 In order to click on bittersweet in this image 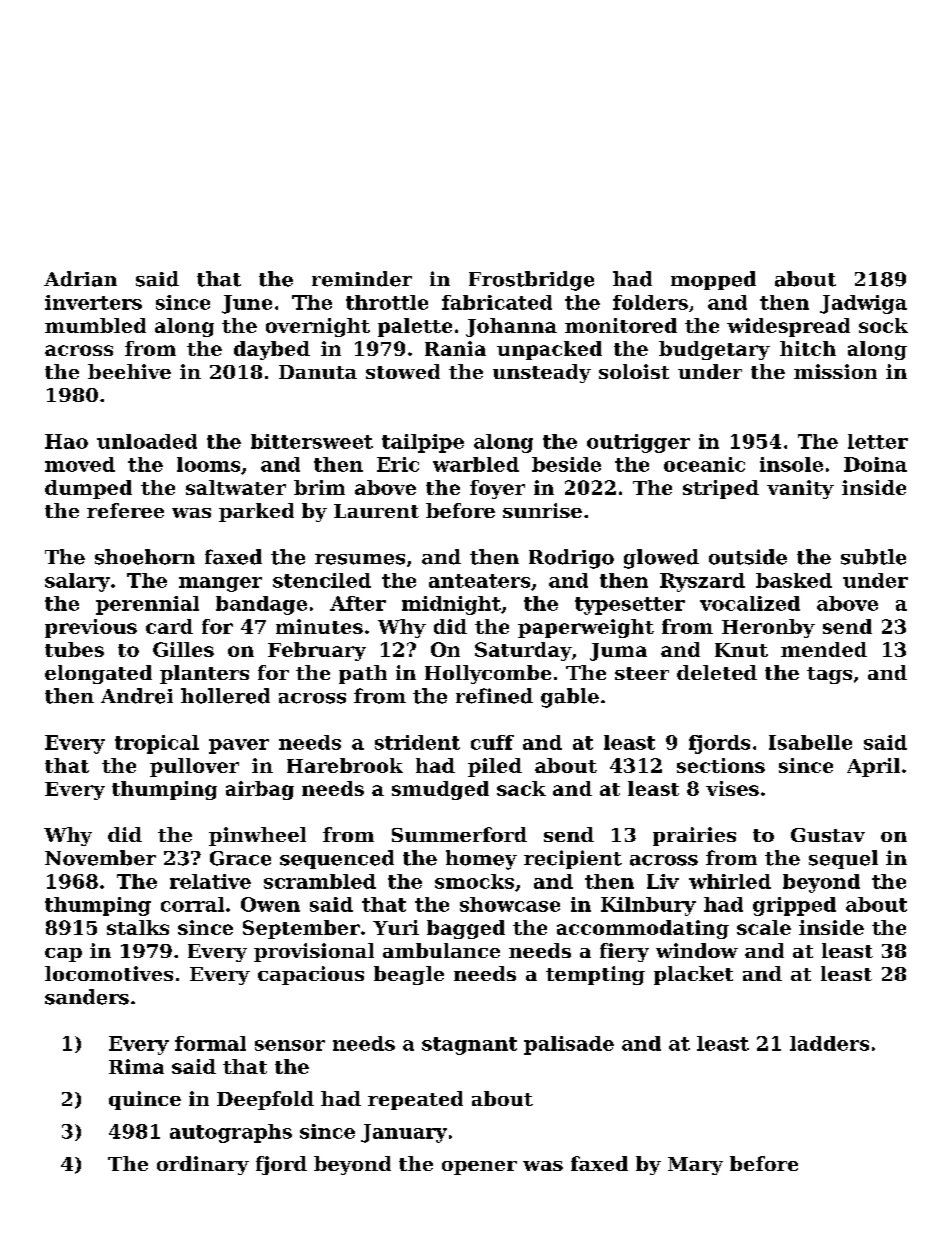, I will do `click(312, 441)`.
